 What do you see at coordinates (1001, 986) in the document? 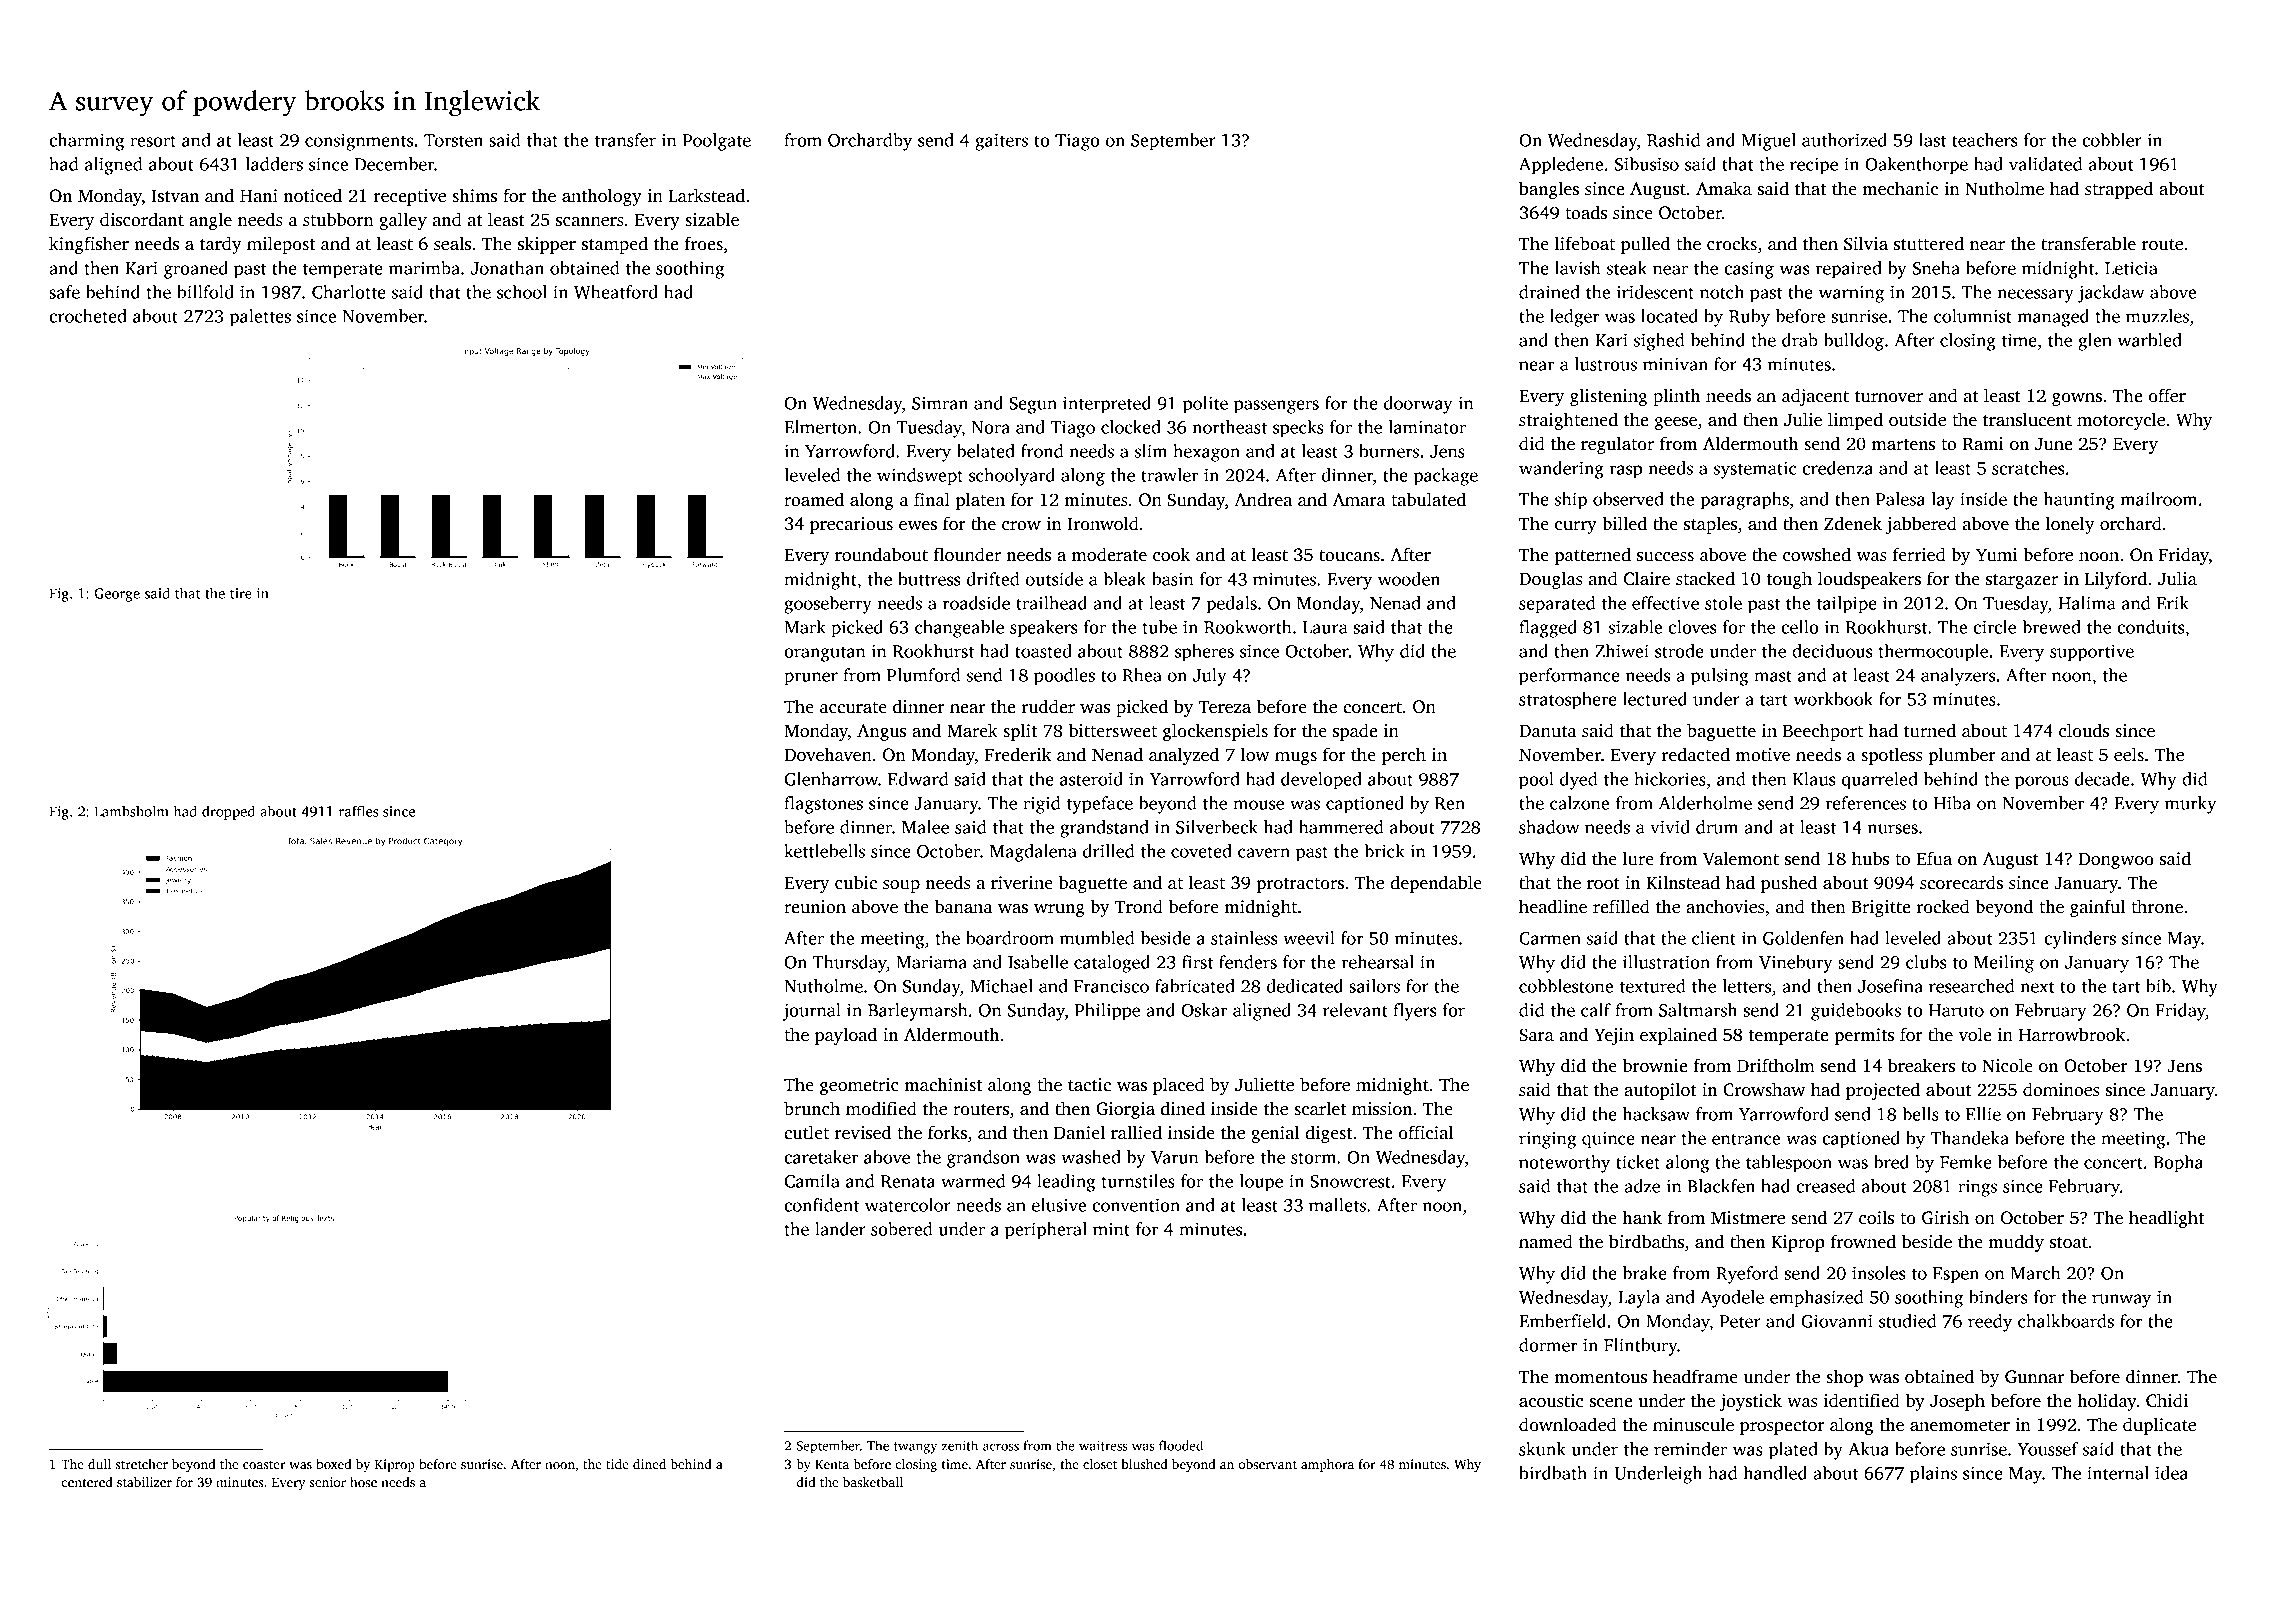
I see `Michael` at bounding box center [1001, 986].
